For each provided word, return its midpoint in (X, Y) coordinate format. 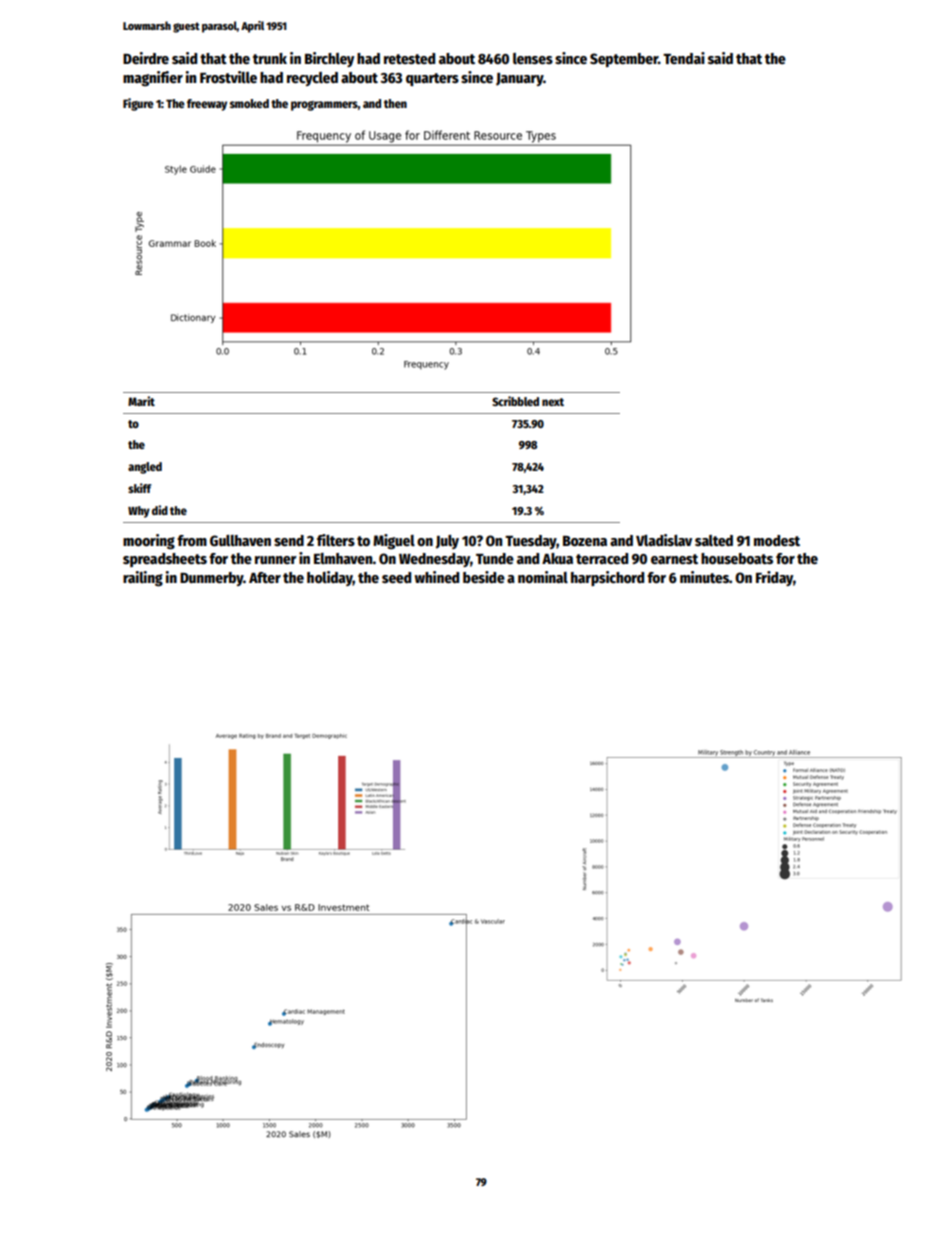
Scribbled (515, 401)
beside (484, 577)
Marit (141, 401)
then (395, 103)
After (265, 577)
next (553, 402)
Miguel (394, 541)
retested (409, 58)
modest (777, 540)
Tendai (684, 58)
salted (714, 540)
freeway (207, 105)
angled (145, 468)
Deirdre (146, 58)
